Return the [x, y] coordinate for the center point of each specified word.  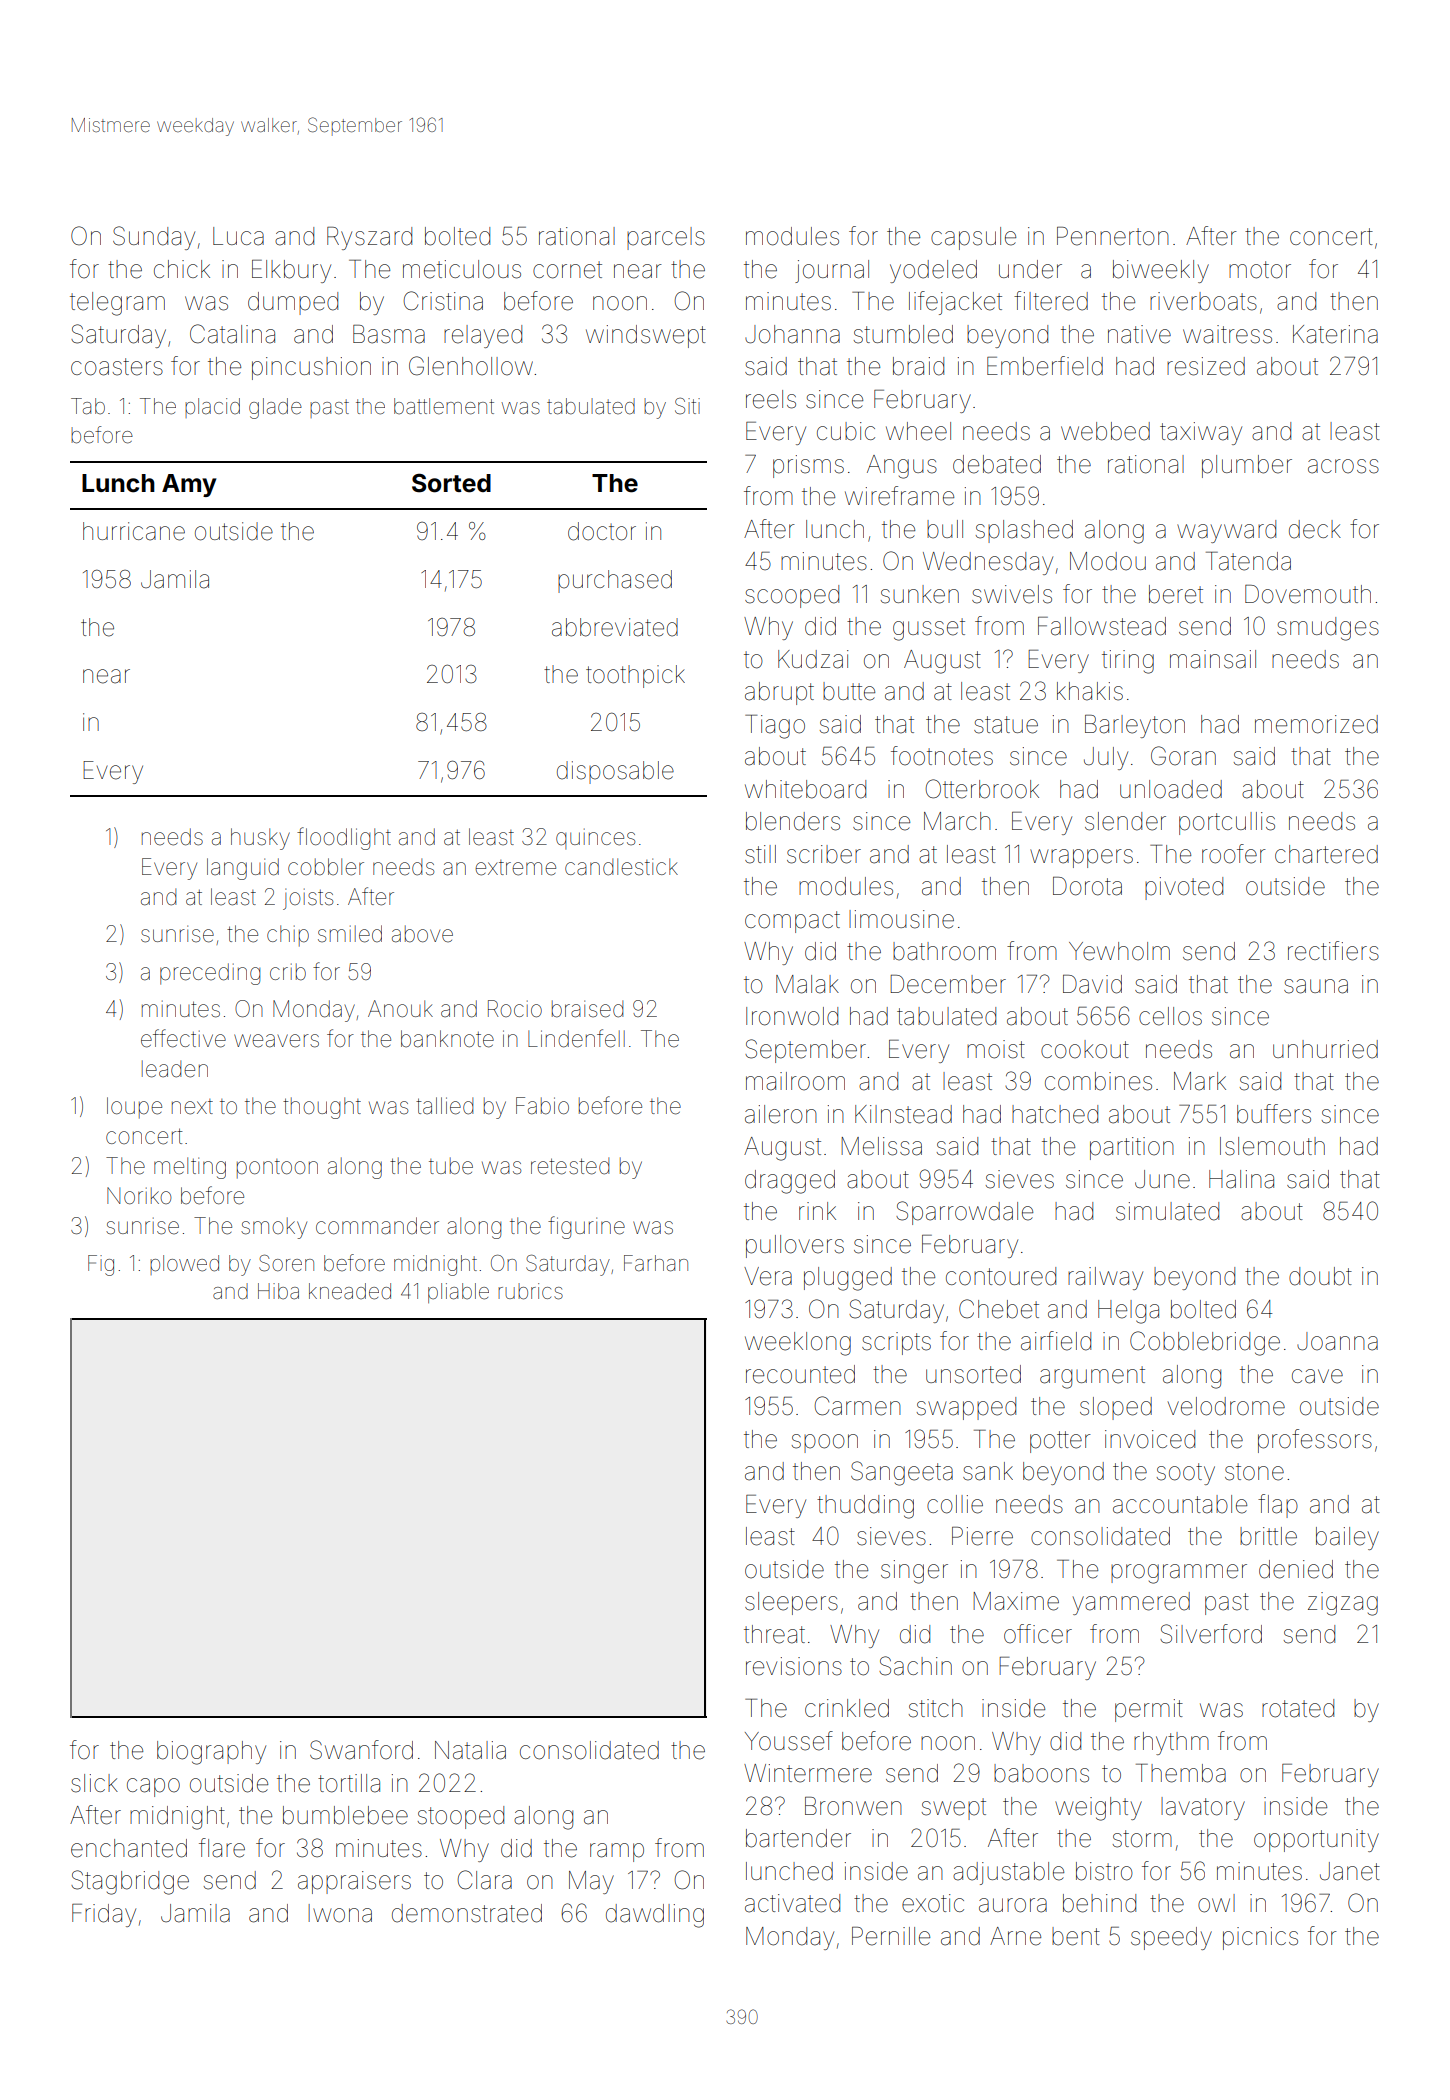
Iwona [340, 1913]
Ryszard [369, 238]
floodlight [344, 838]
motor [1260, 270]
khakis [1090, 691]
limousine [901, 919]
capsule [973, 238]
